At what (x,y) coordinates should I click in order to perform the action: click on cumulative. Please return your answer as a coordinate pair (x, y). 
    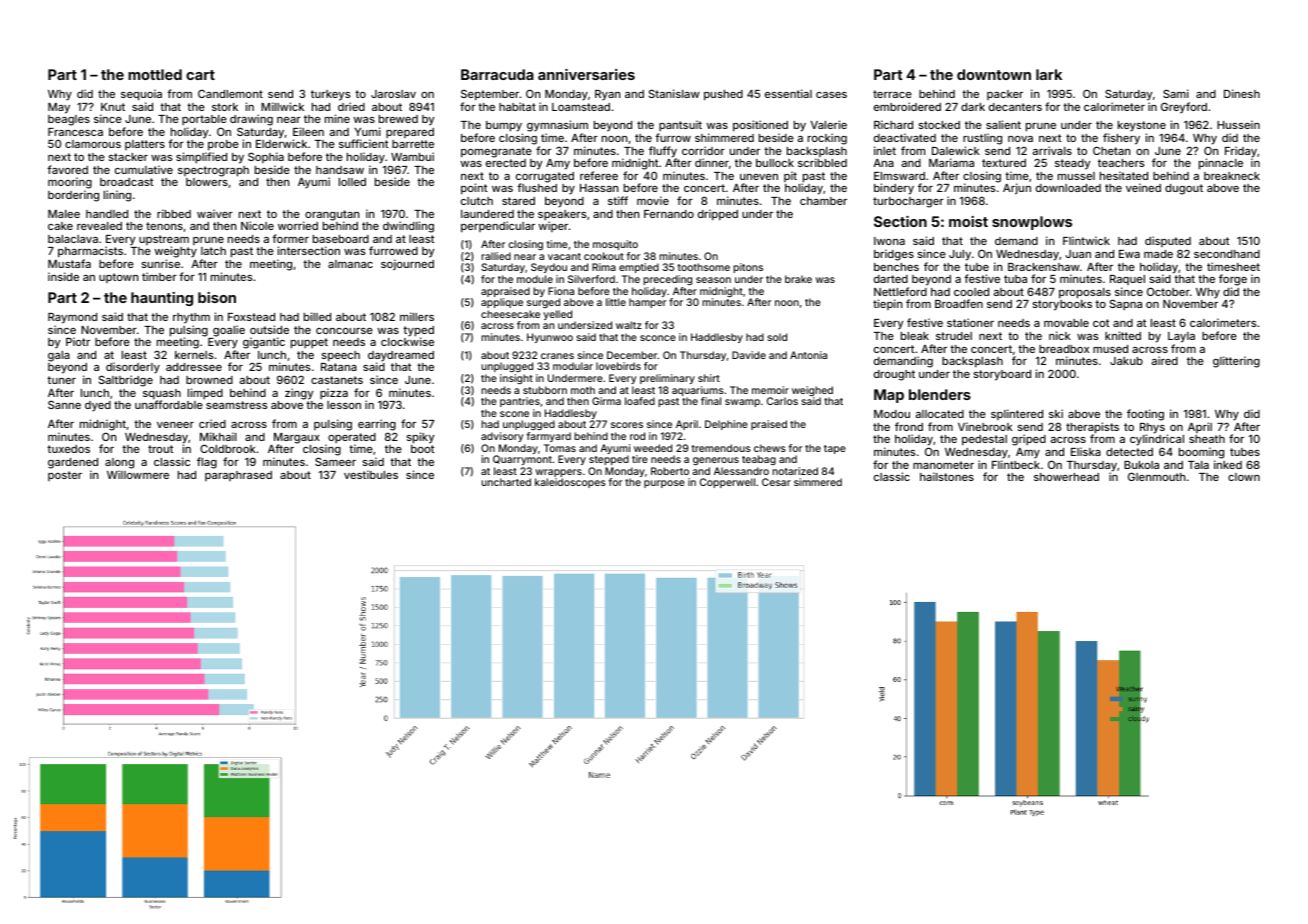
    Looking at the image, I should click on (144, 169).
